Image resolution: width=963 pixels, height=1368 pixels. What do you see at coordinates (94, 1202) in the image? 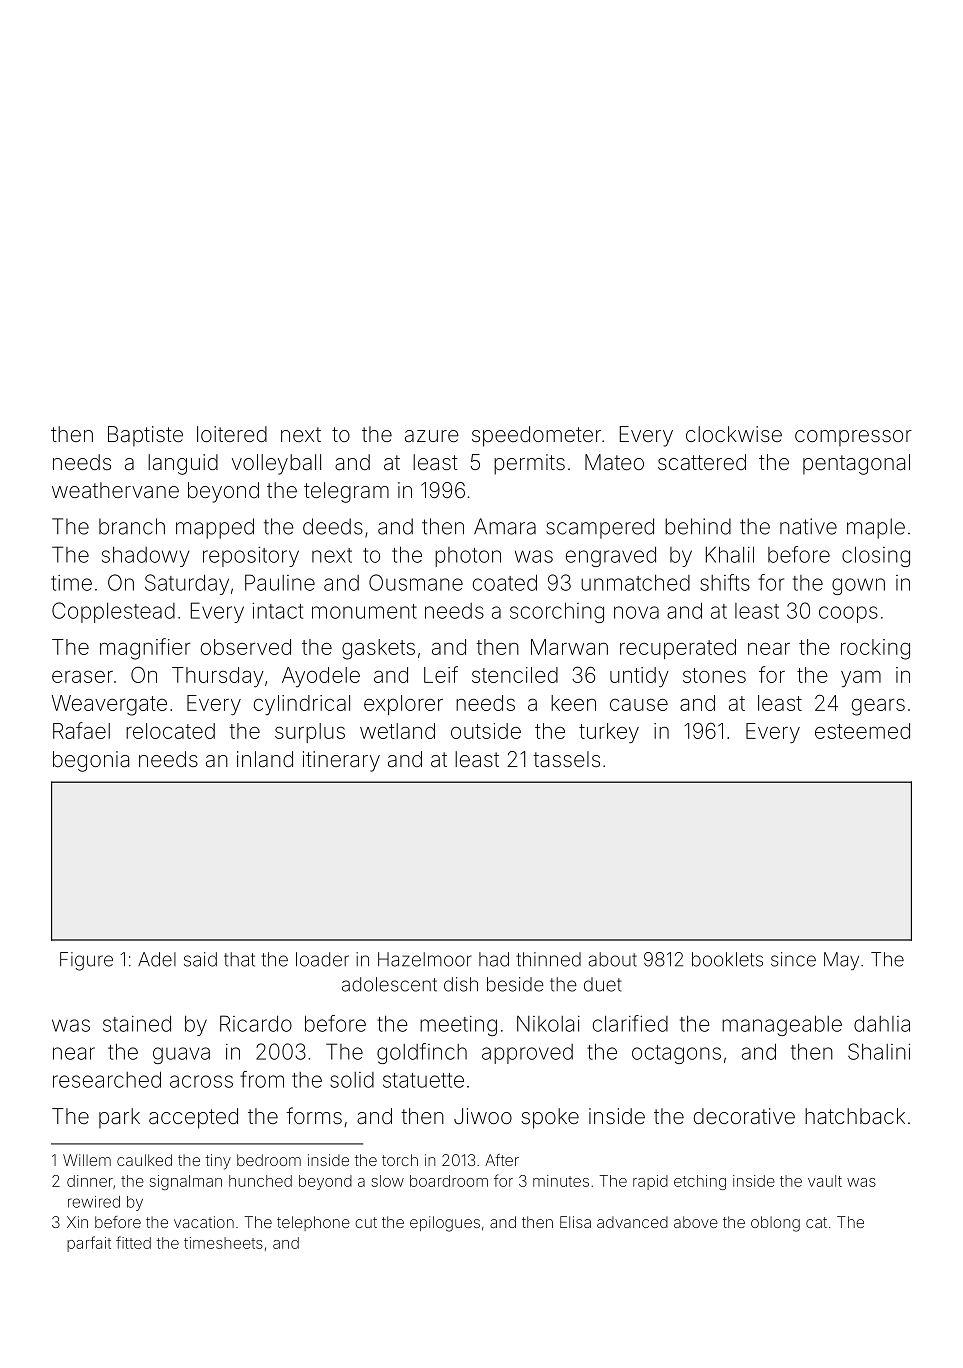
I see `rewired` at bounding box center [94, 1202].
